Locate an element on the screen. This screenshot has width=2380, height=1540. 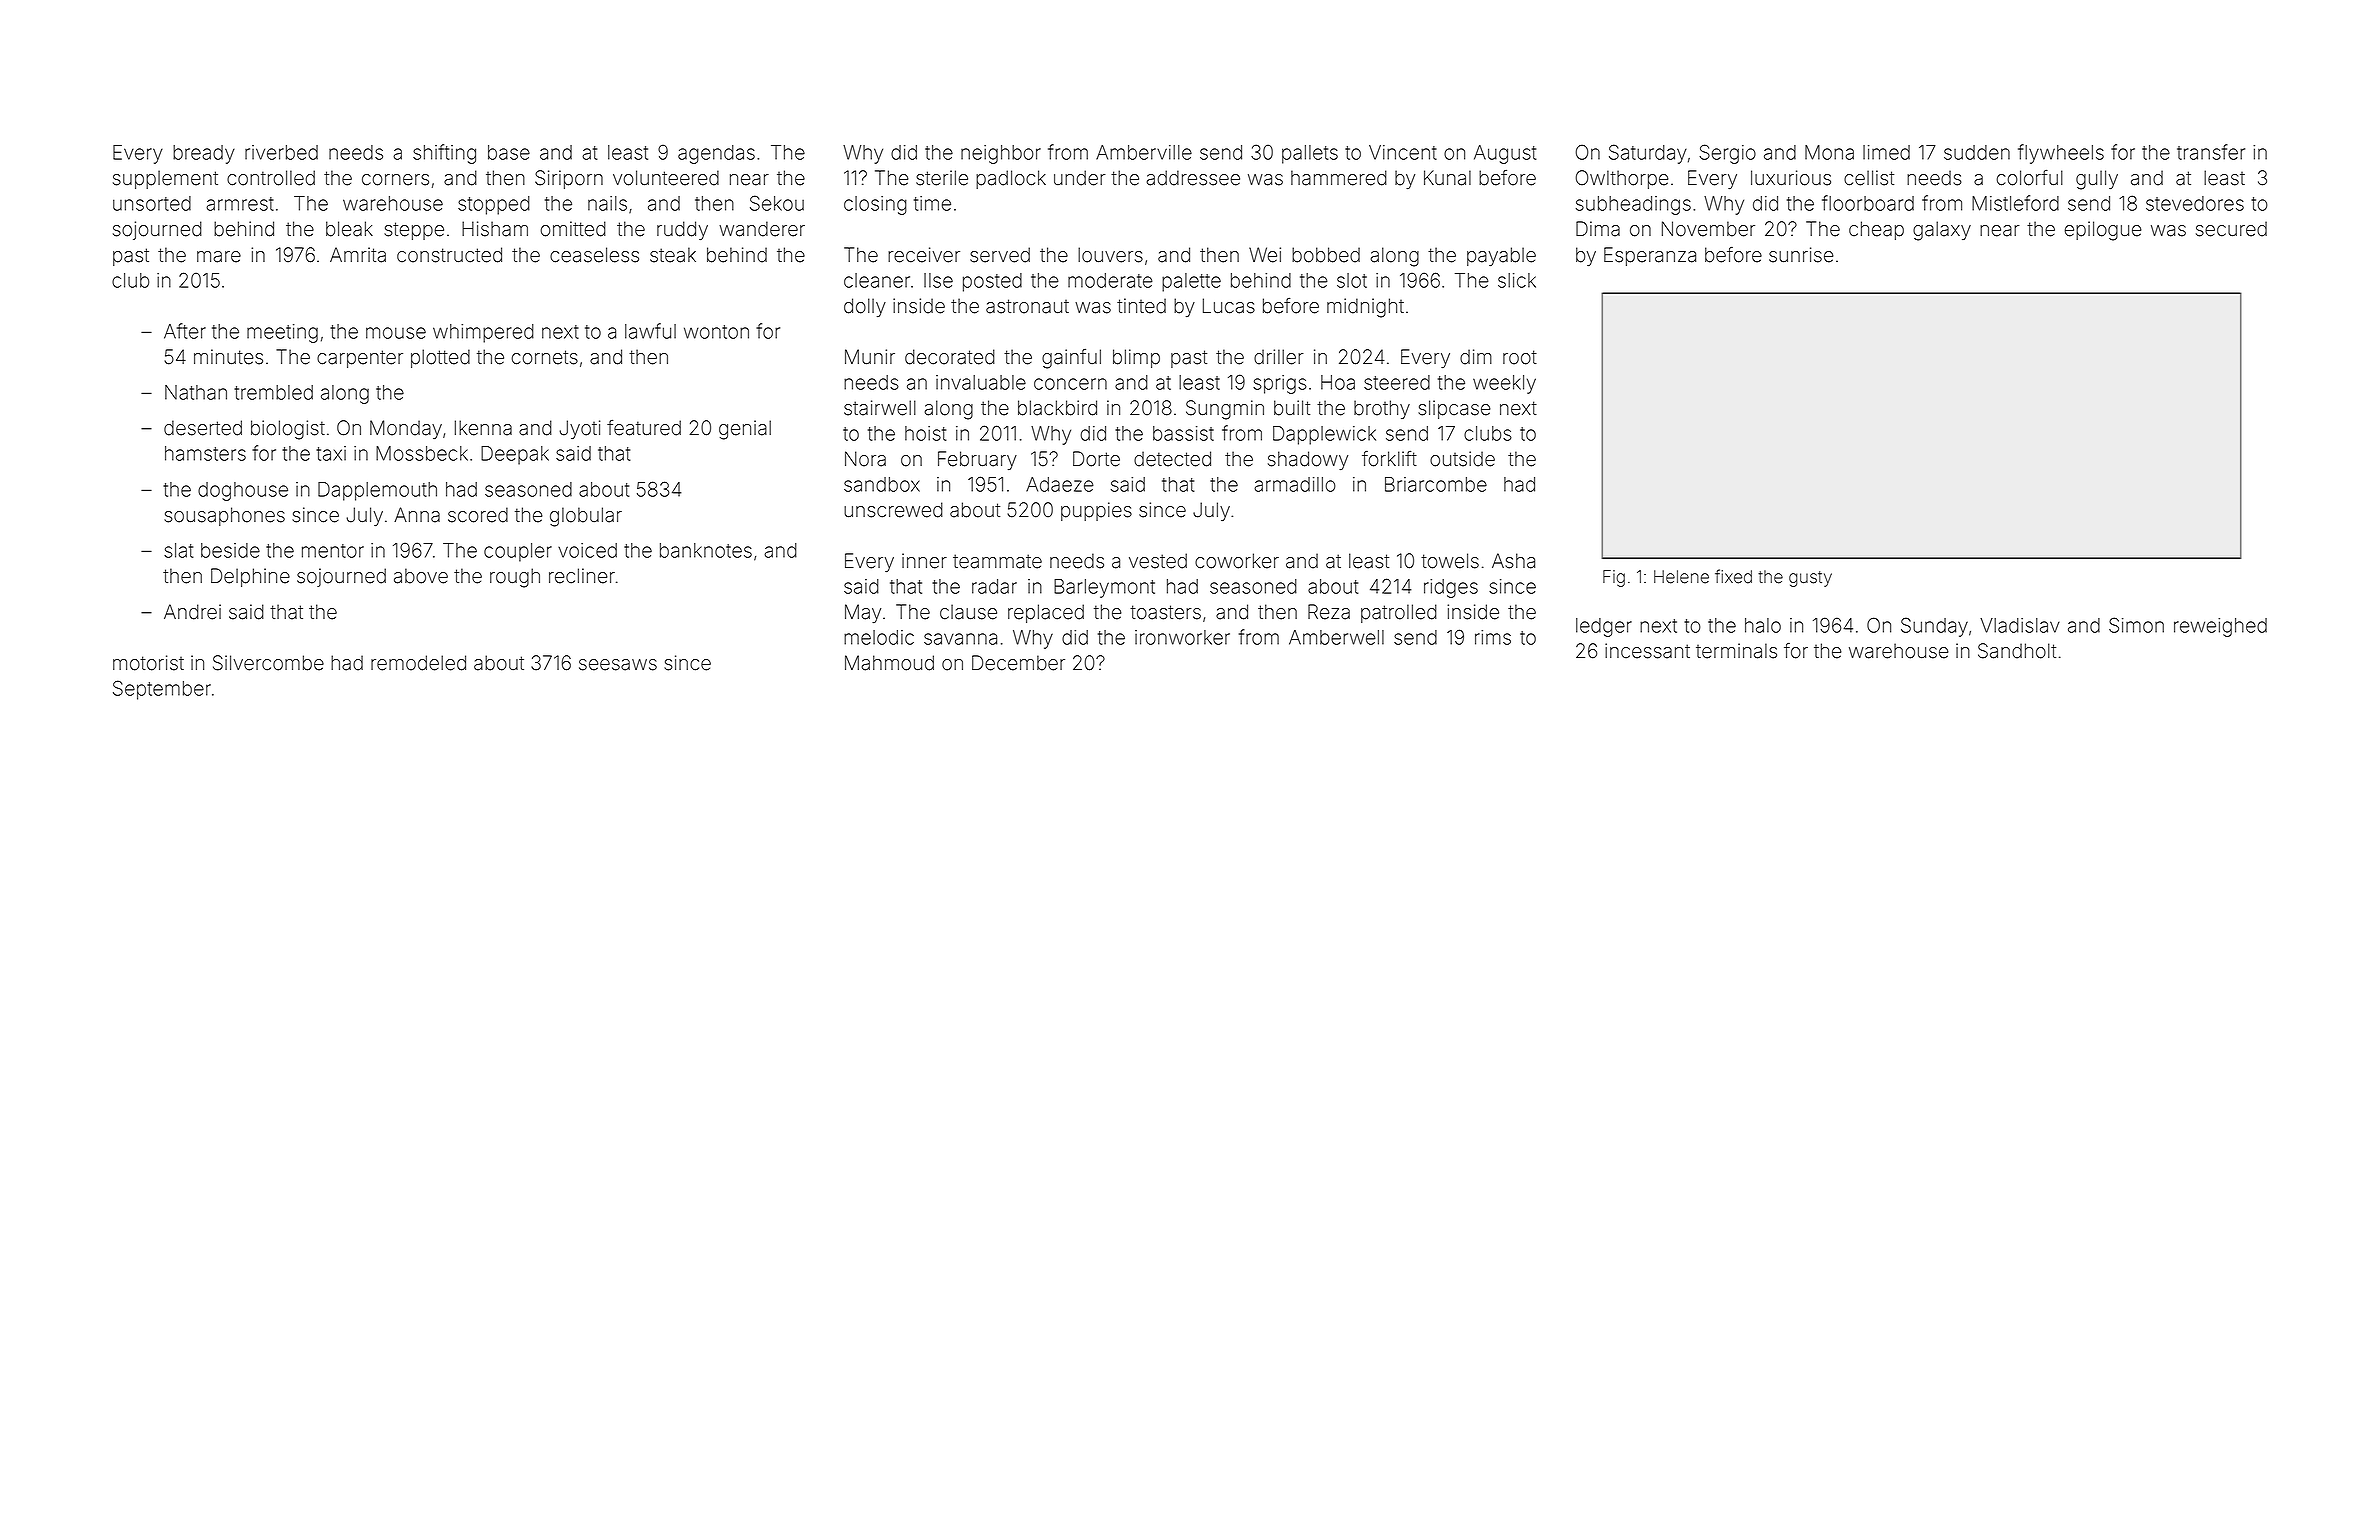
Sandholt is located at coordinates (2017, 651).
